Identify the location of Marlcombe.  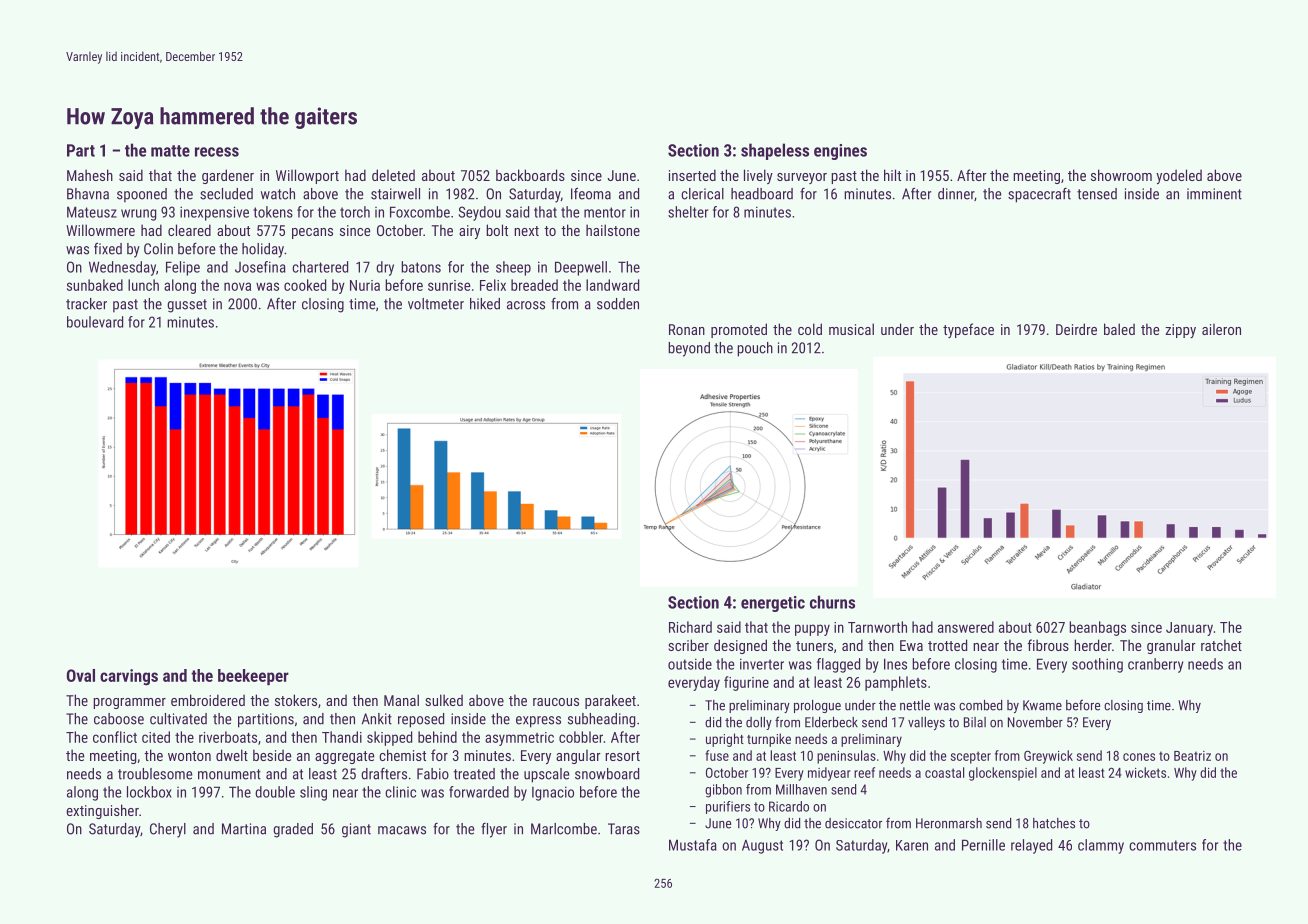
(564, 829).
